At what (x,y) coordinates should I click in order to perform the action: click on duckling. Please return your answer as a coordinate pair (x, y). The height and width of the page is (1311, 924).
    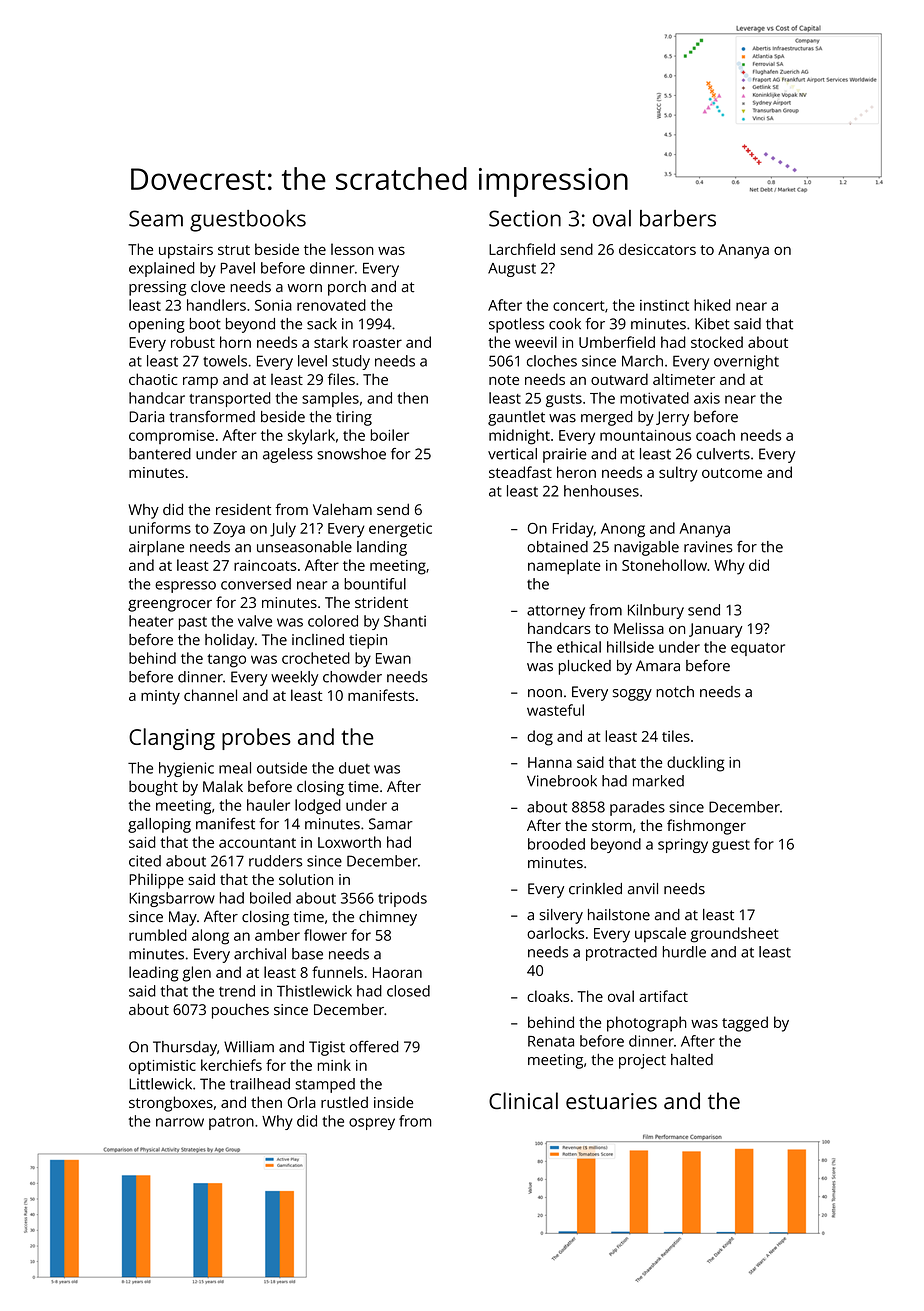
    Looking at the image, I should click on (696, 764).
